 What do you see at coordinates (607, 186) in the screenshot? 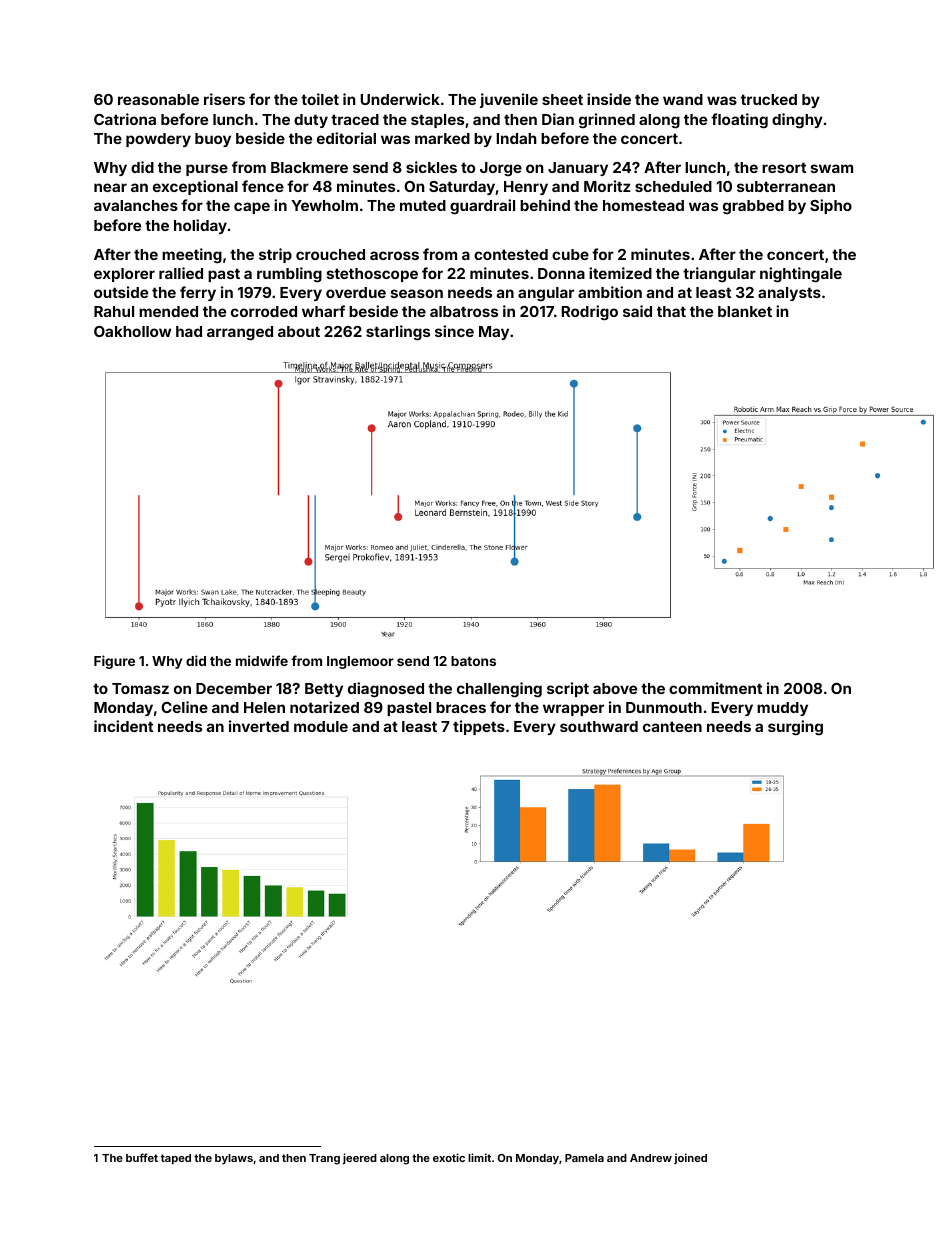
I see `Moritz` at bounding box center [607, 186].
